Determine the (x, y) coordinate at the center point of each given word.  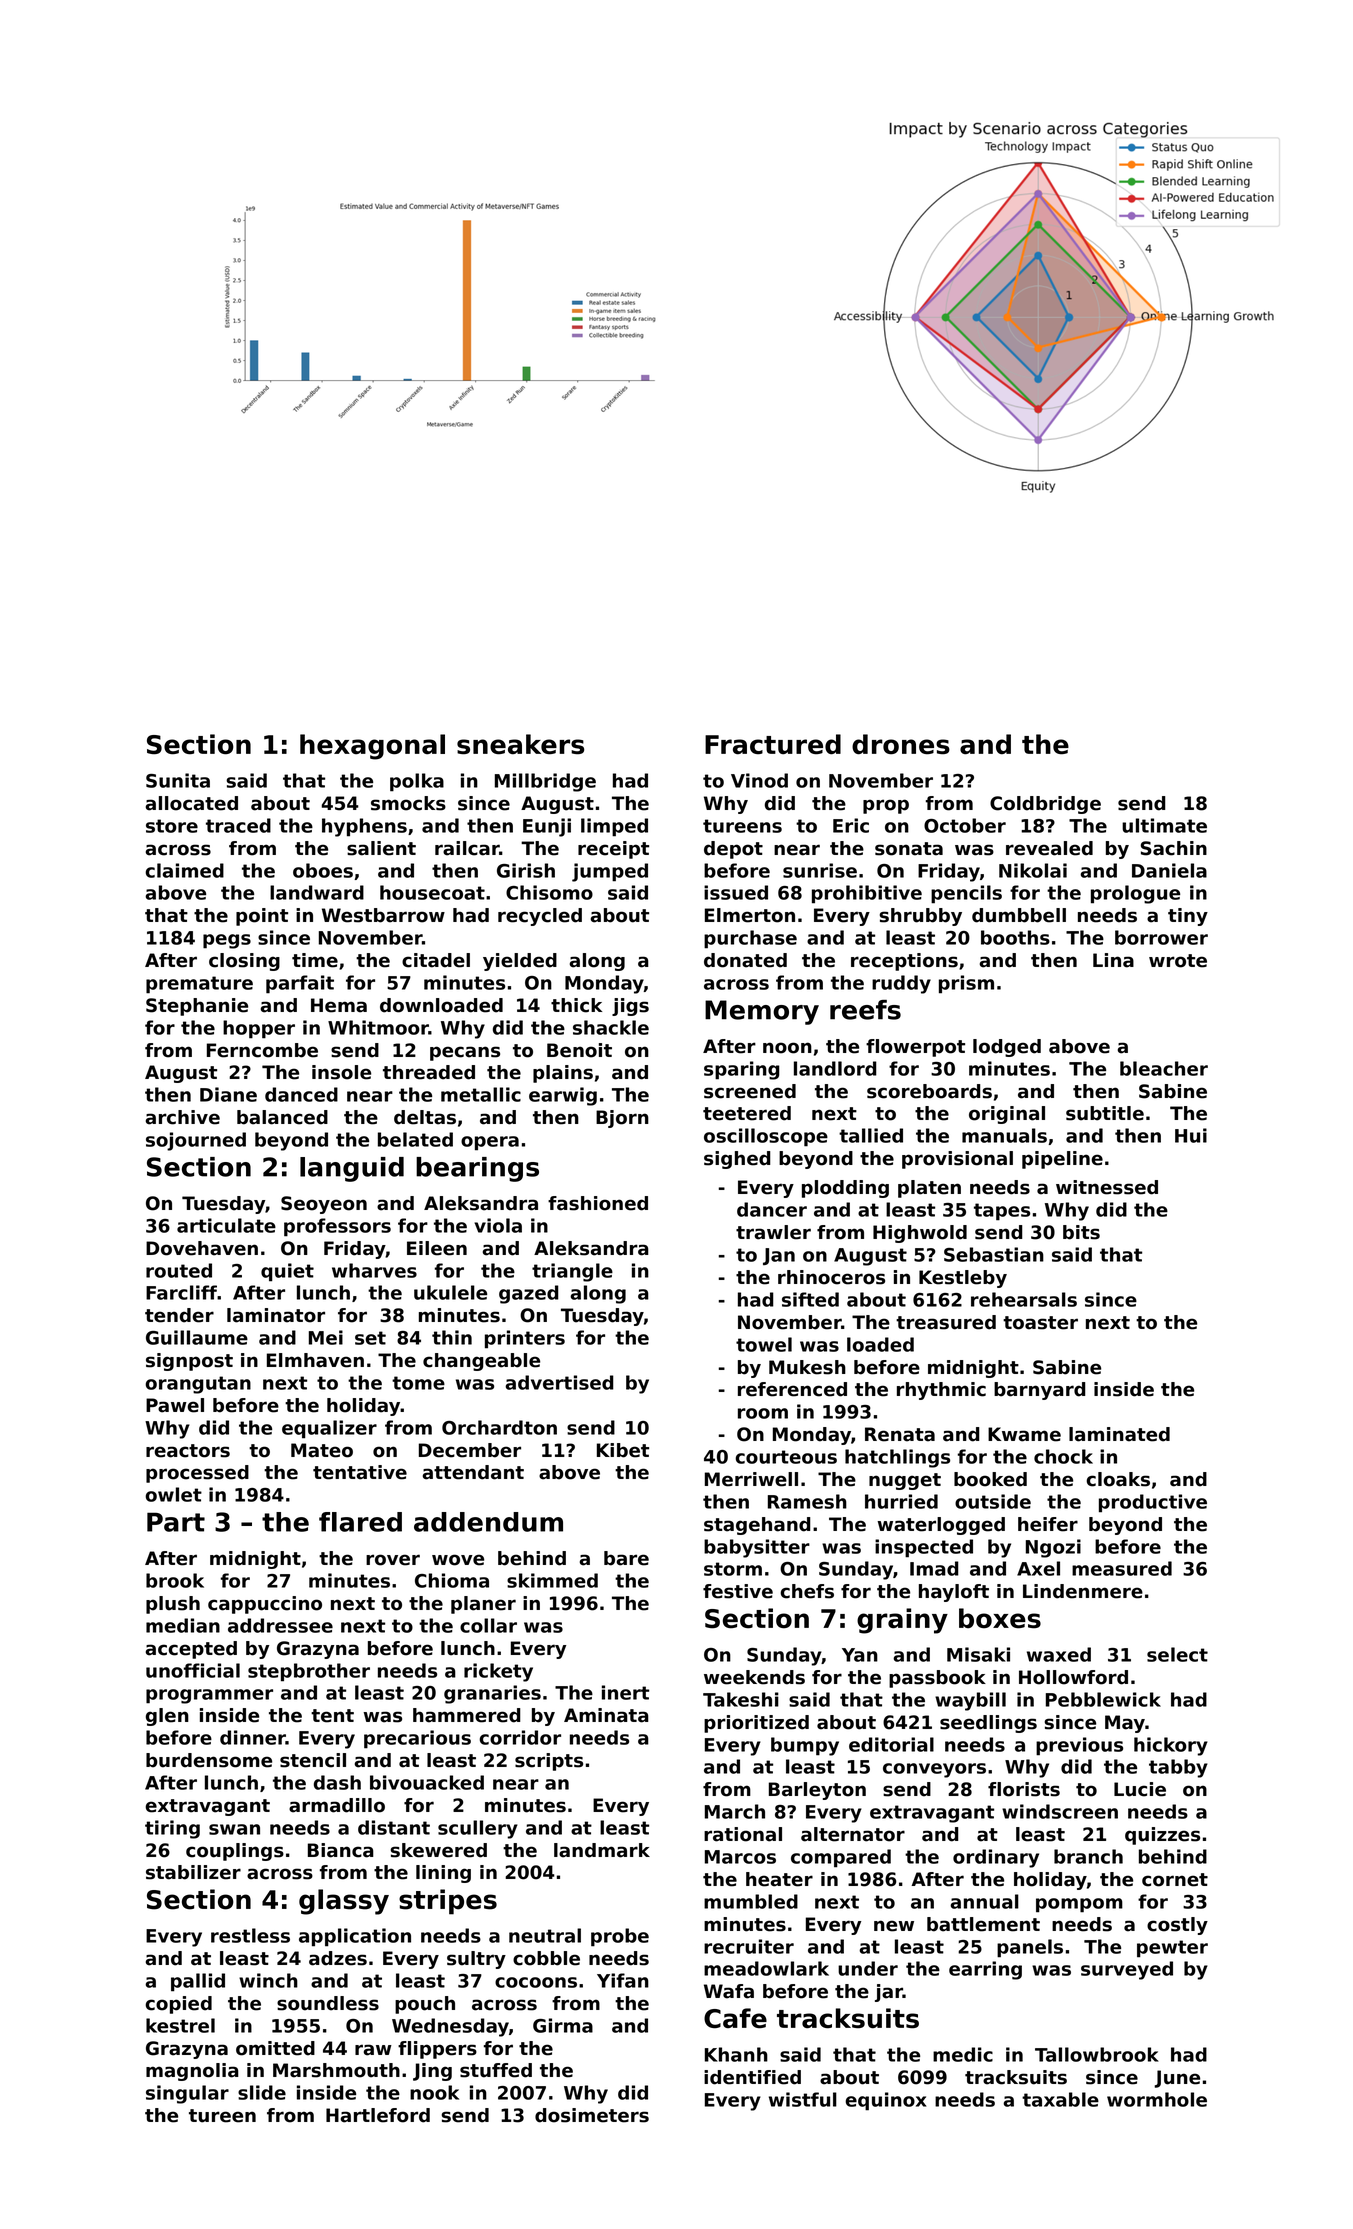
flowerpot (915, 1048)
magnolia (192, 2072)
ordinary (996, 1858)
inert (625, 1692)
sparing (742, 1070)
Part (176, 1522)
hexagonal (372, 747)
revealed (1049, 848)
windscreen (1060, 1811)
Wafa (729, 1991)
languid (352, 1169)
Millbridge (545, 782)
